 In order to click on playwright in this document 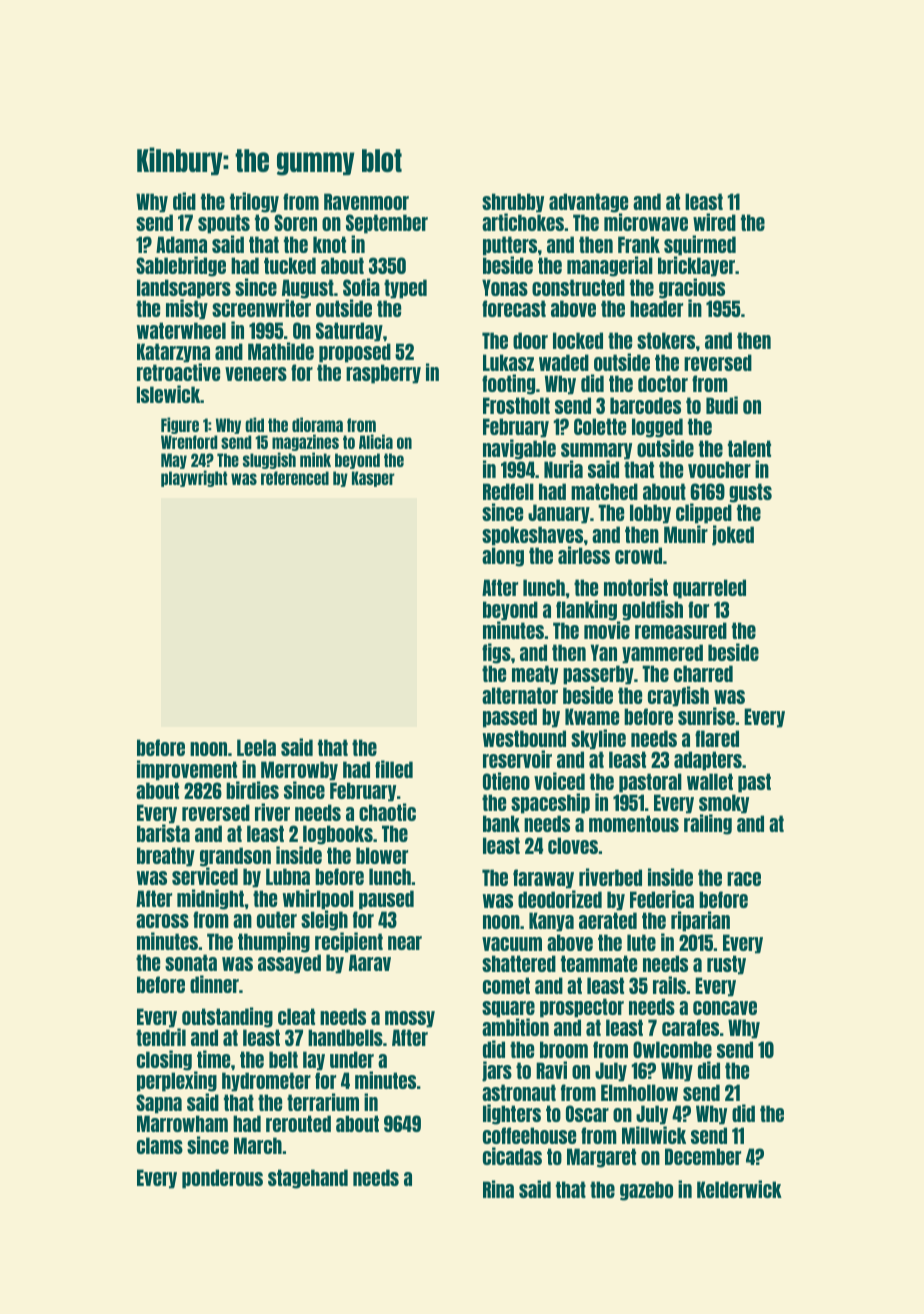, I will do `click(194, 478)`.
